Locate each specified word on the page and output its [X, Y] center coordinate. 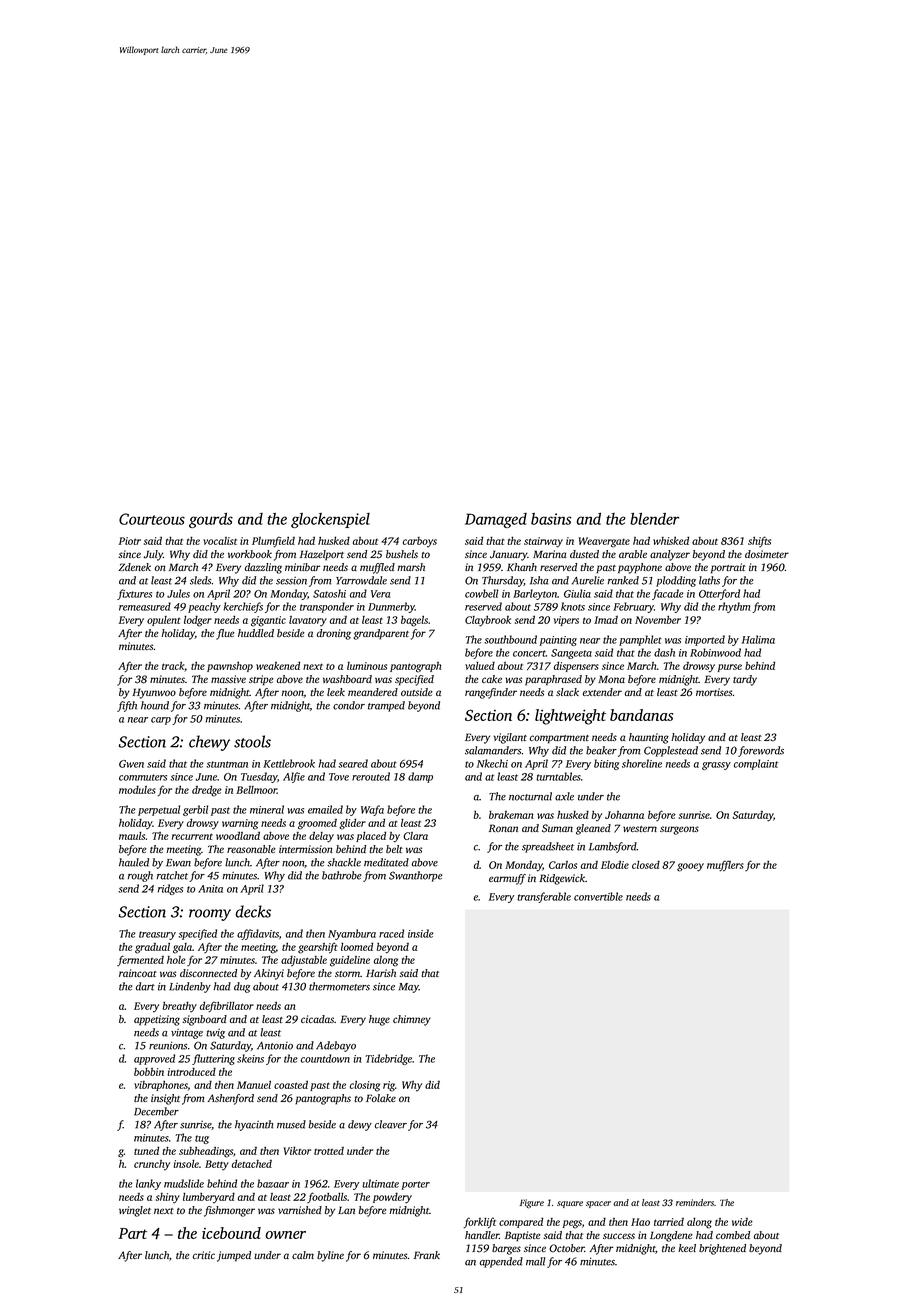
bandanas [641, 715]
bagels [414, 621]
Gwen [131, 764]
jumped [234, 1256]
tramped [386, 706]
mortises [714, 692]
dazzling [263, 568]
